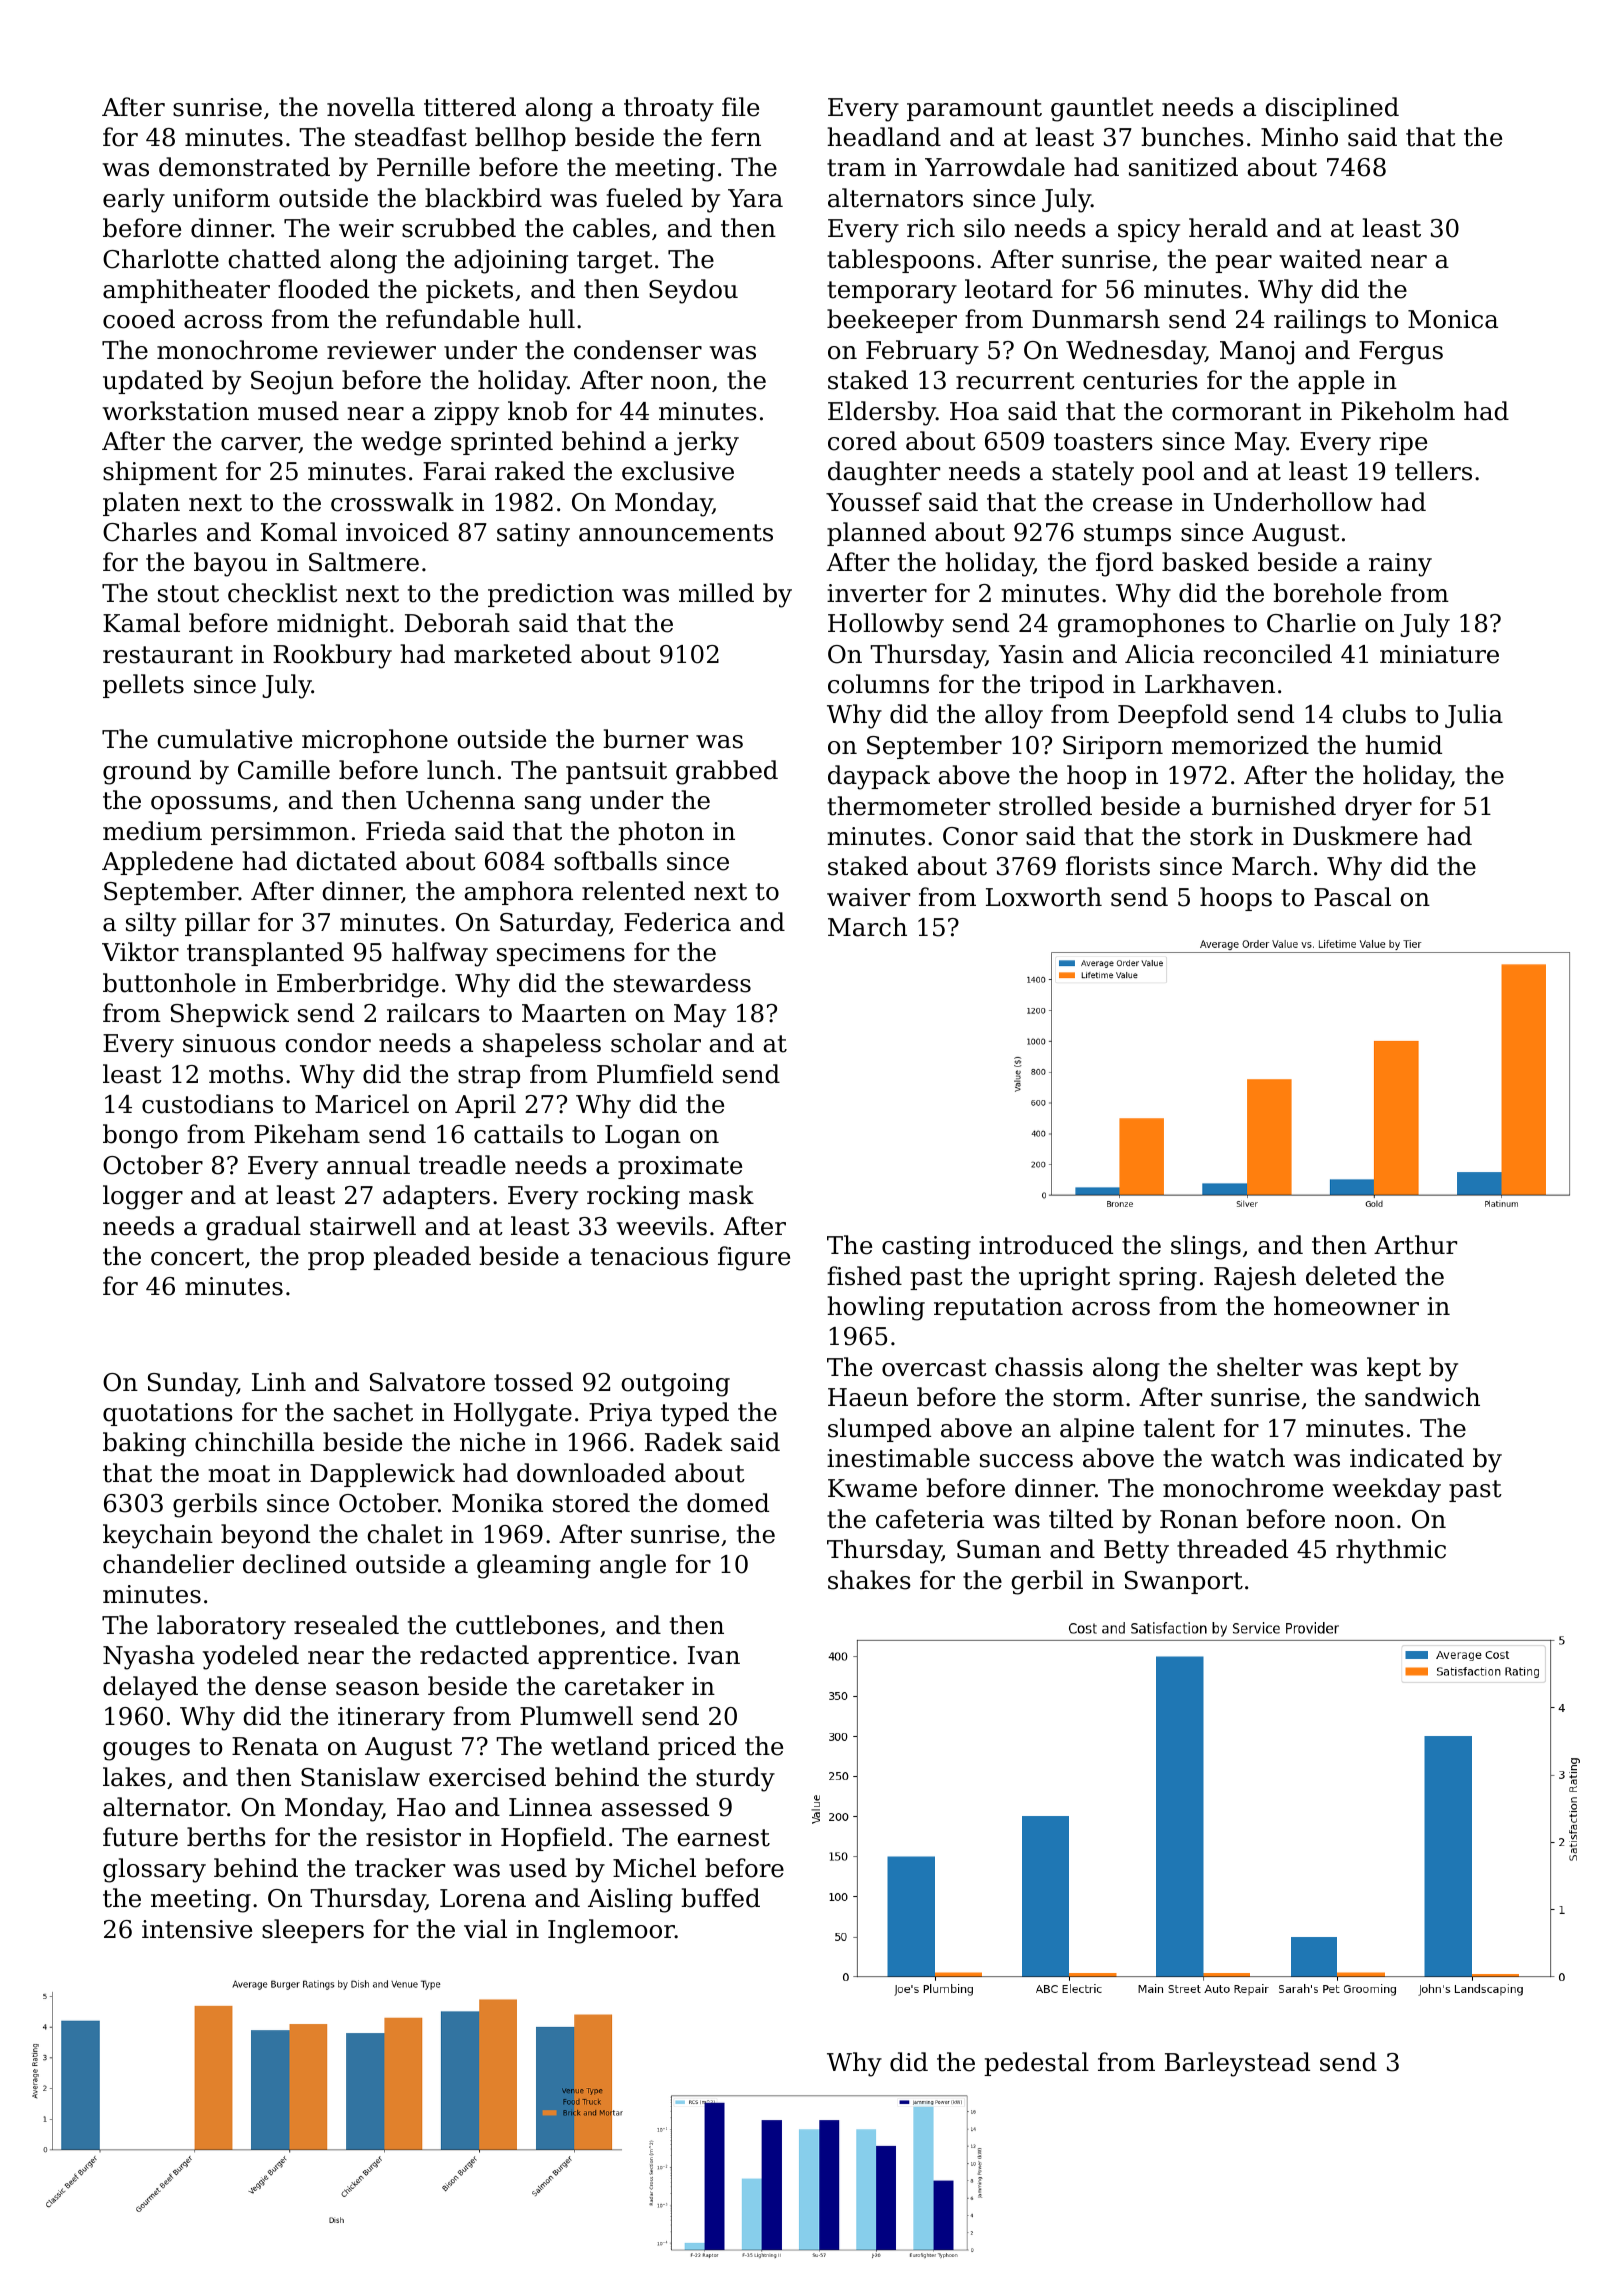 The width and height of the screenshot is (1620, 2292). I want to click on tellers, so click(1433, 471).
